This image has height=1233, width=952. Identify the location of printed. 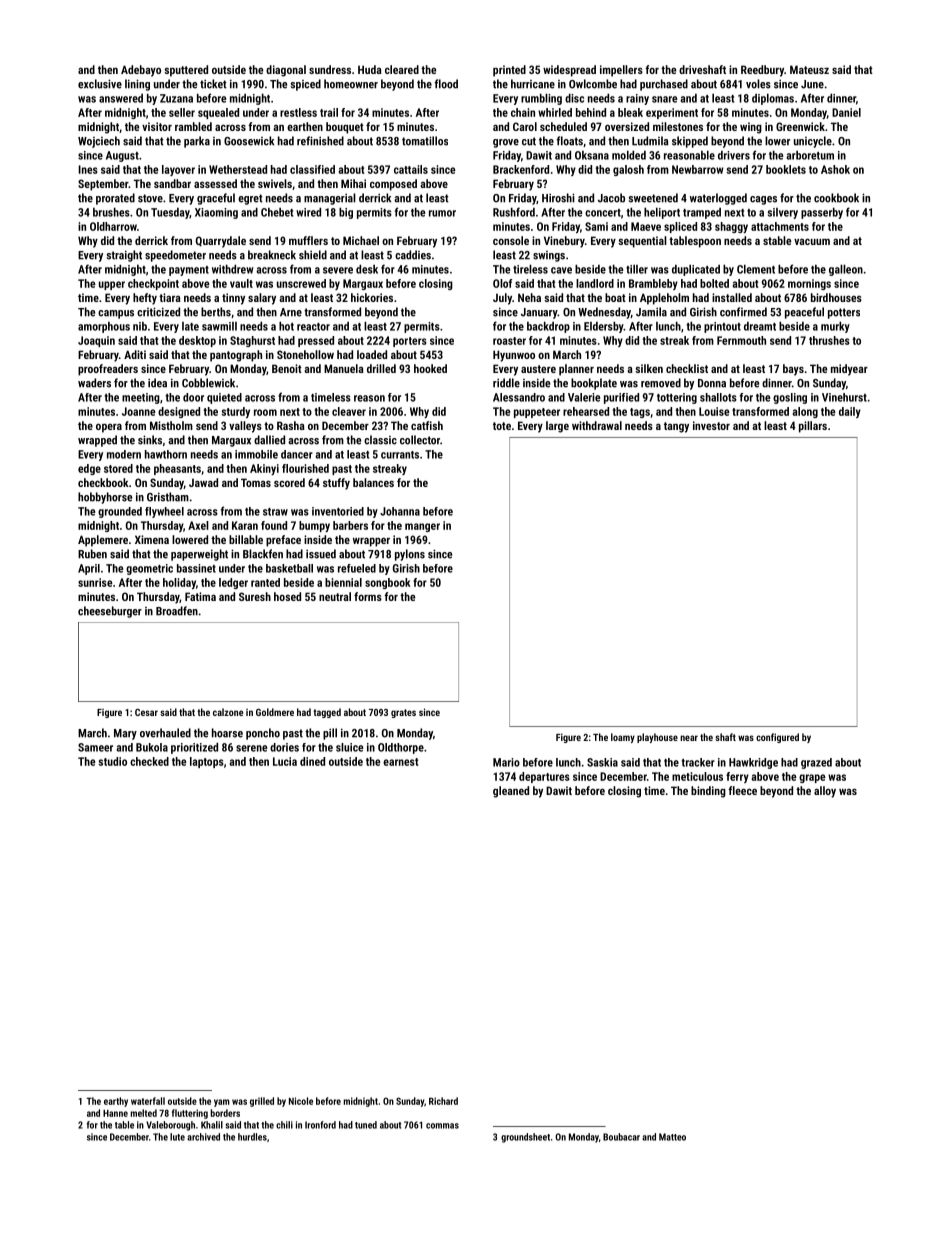
(509, 71).
